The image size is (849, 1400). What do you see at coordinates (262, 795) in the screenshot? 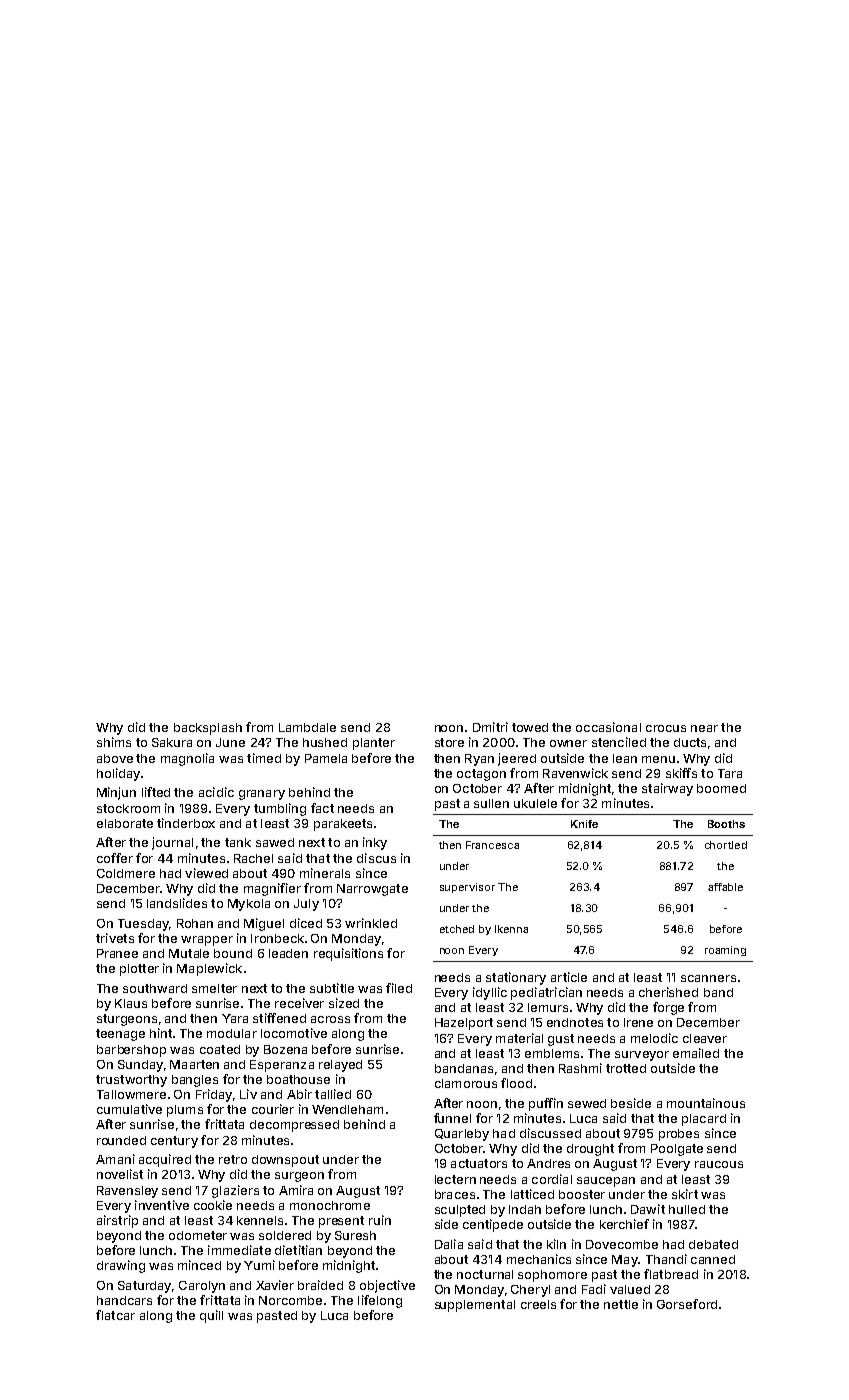
I see `granary` at bounding box center [262, 795].
